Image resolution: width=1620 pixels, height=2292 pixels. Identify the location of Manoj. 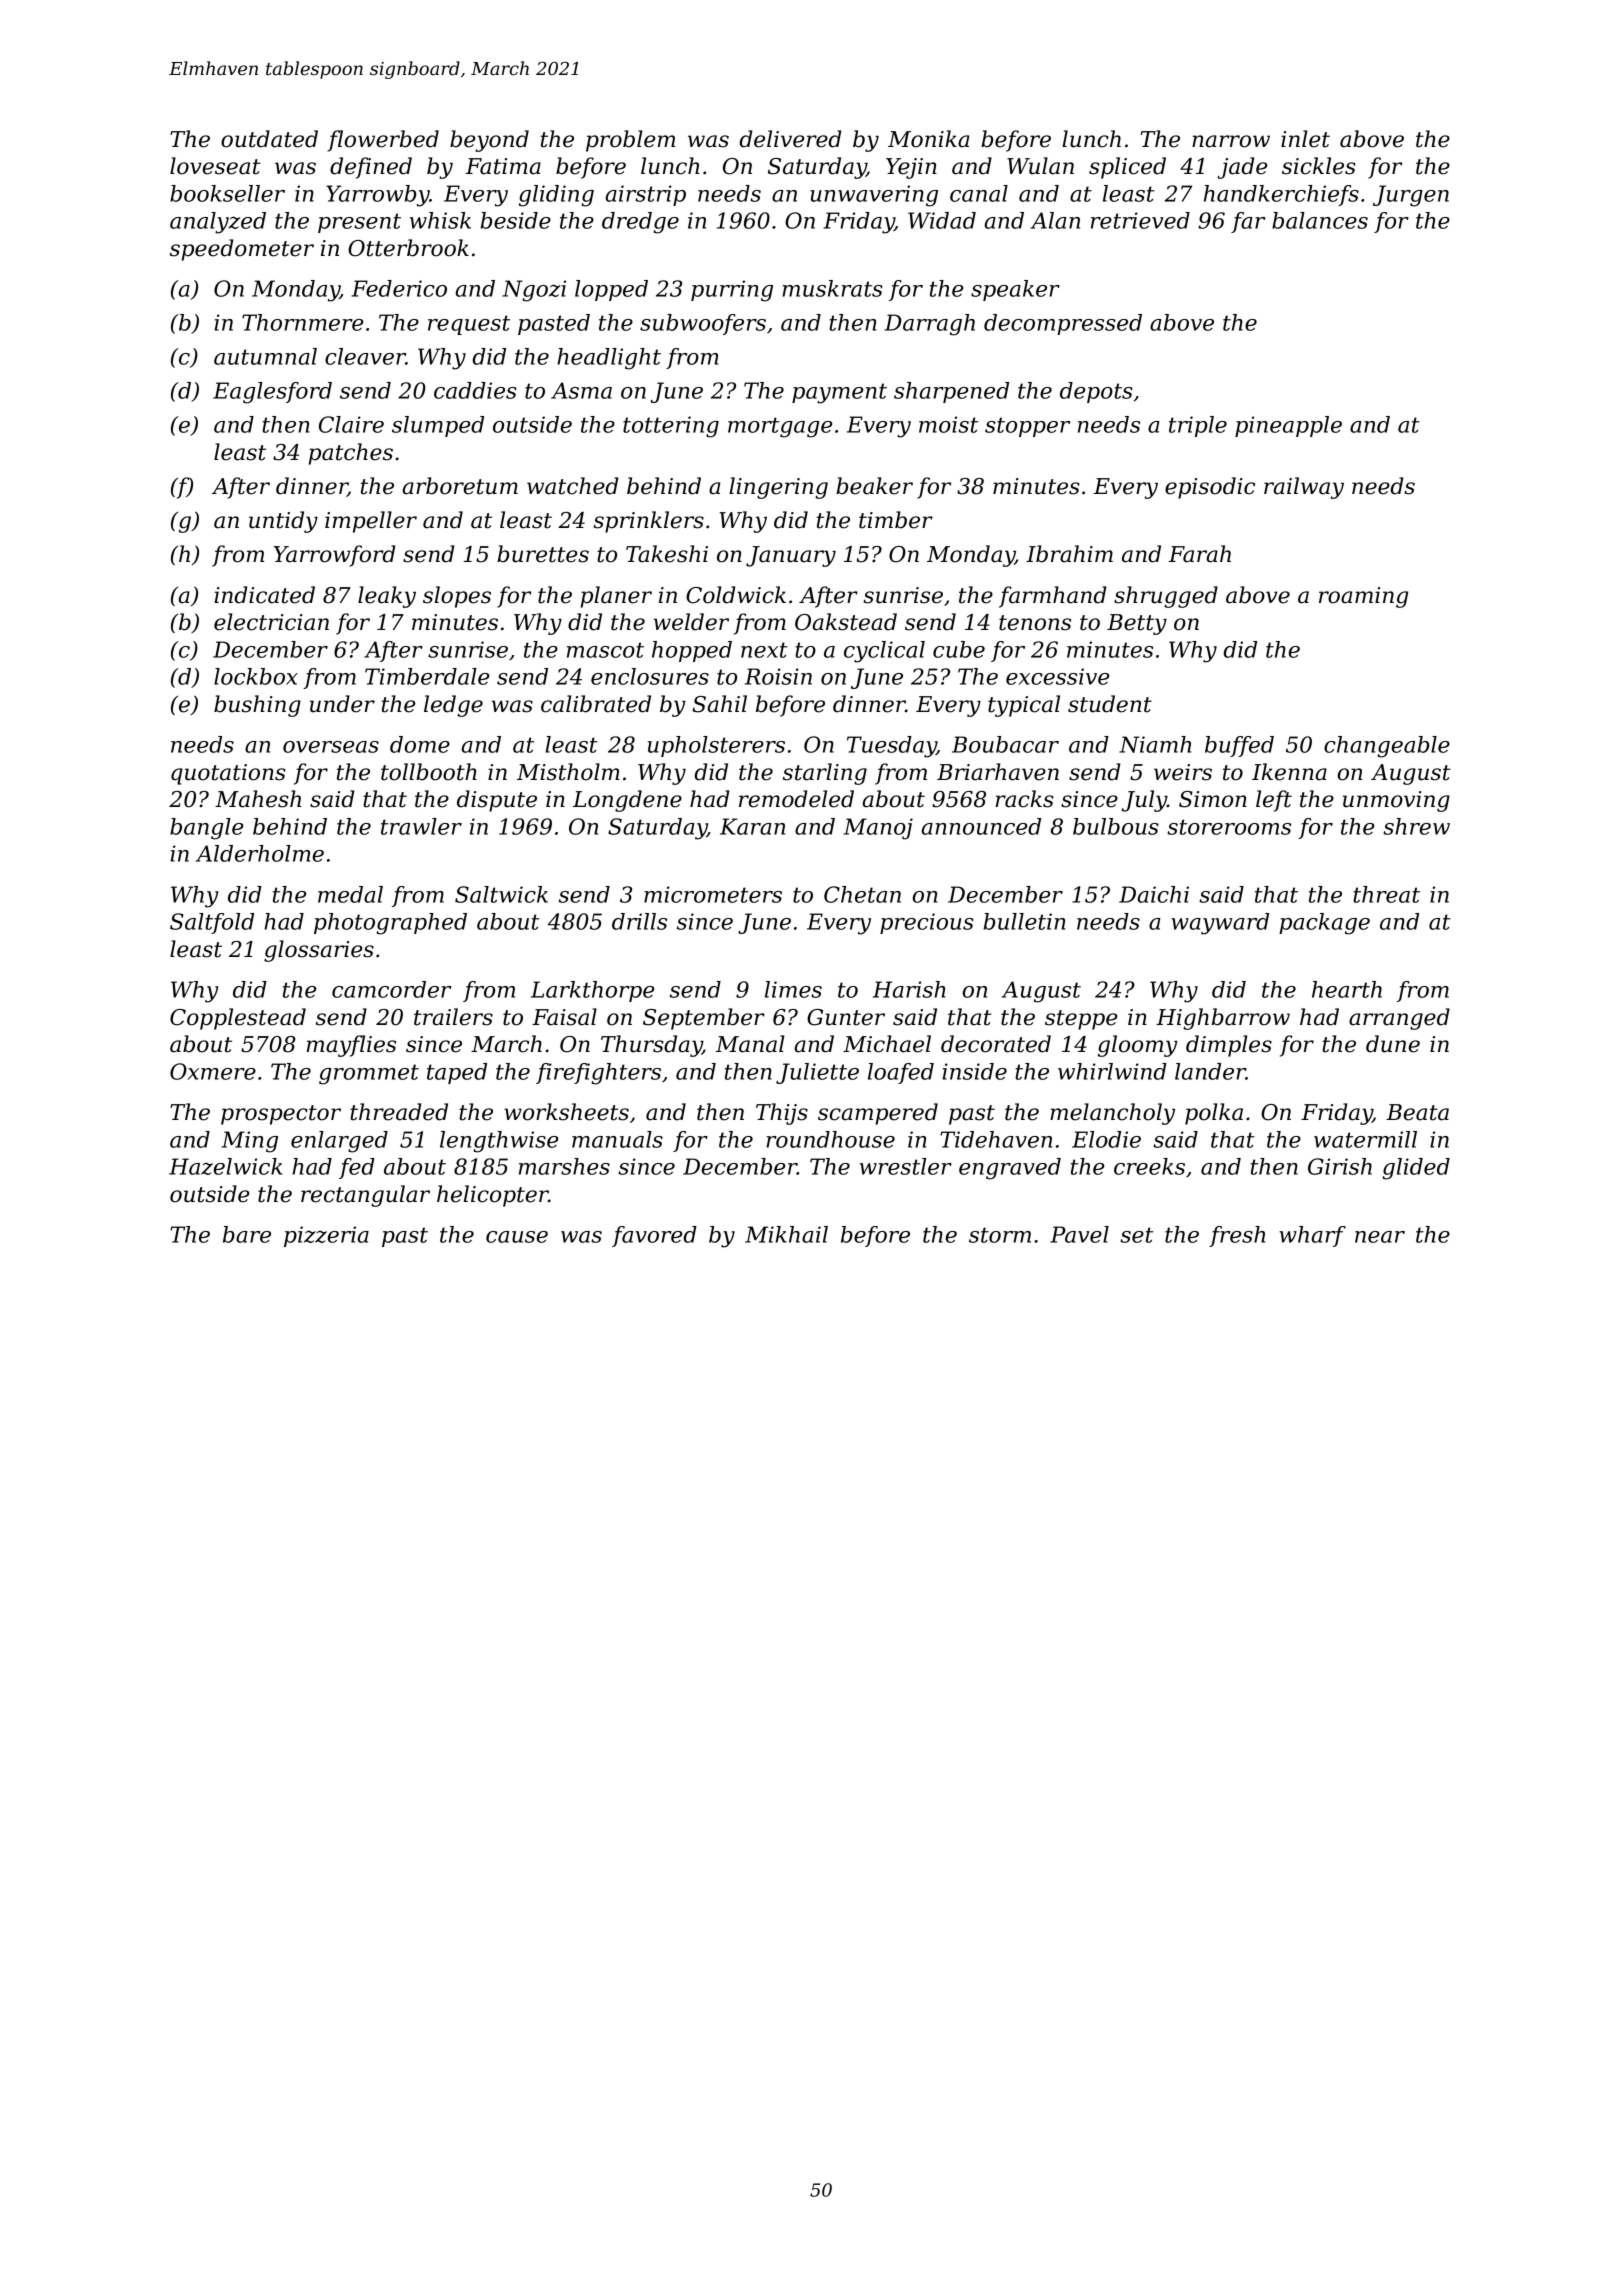
(878, 829).
